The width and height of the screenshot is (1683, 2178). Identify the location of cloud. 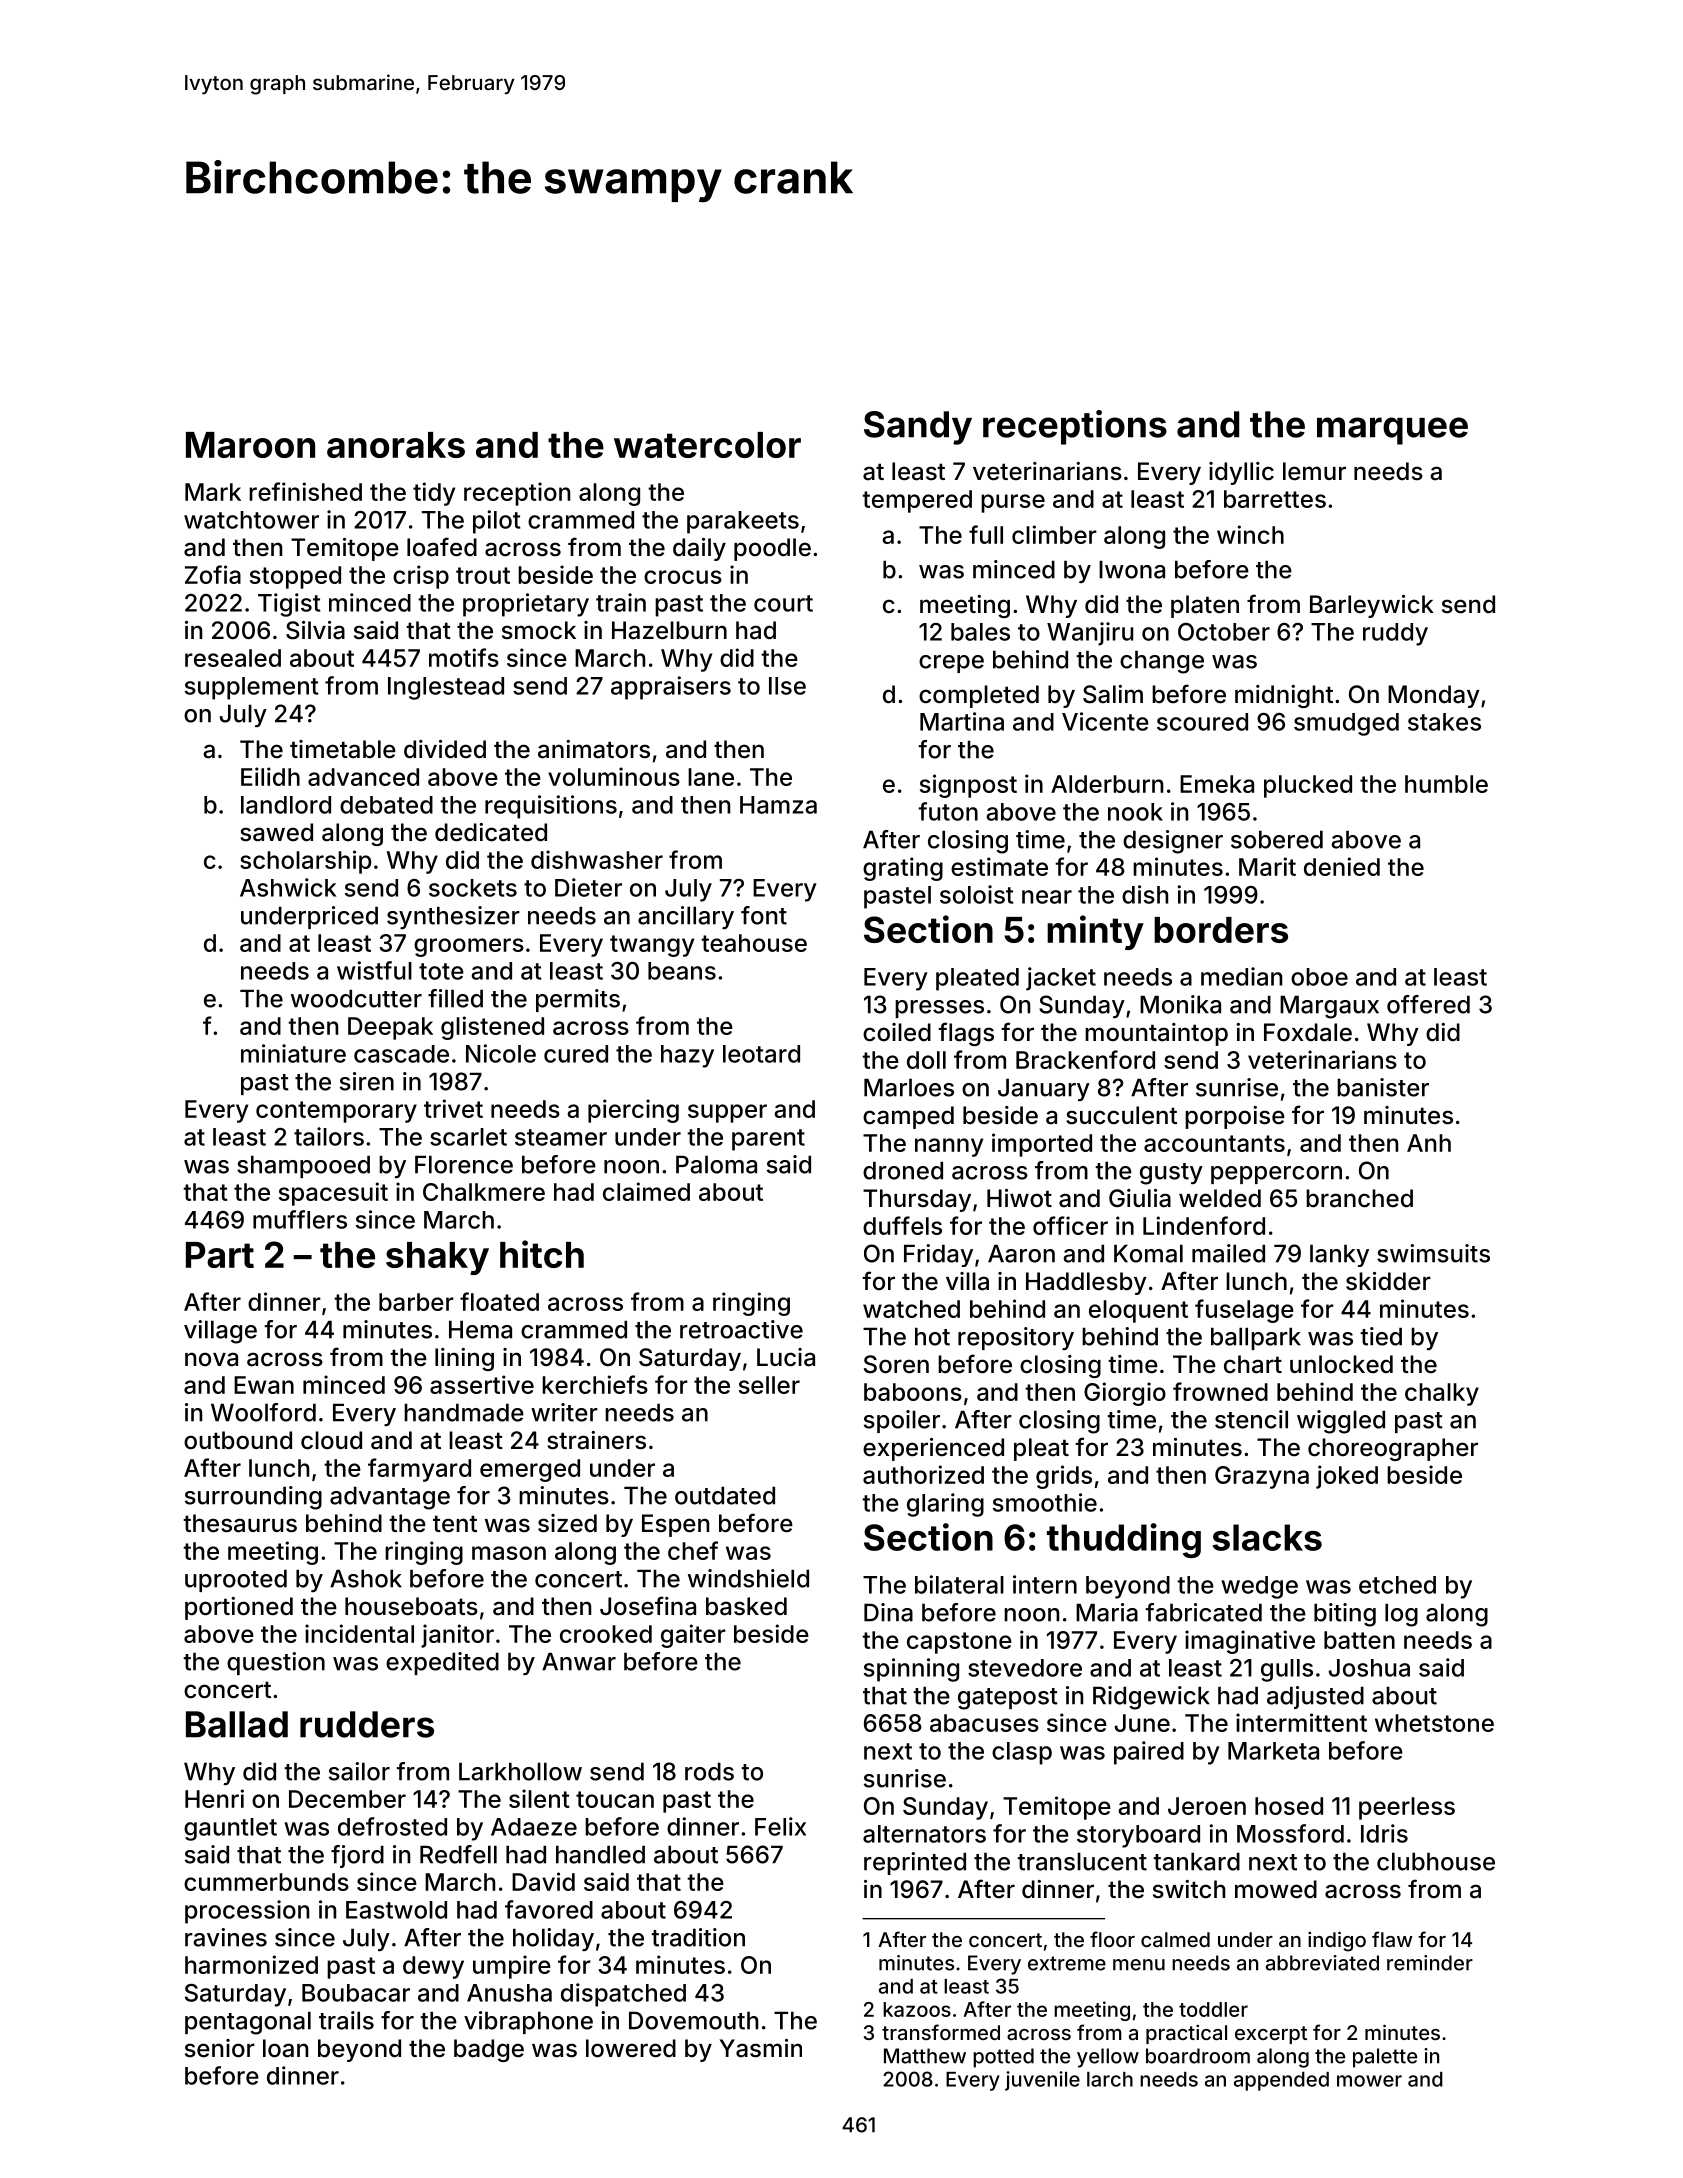
(331, 1440).
